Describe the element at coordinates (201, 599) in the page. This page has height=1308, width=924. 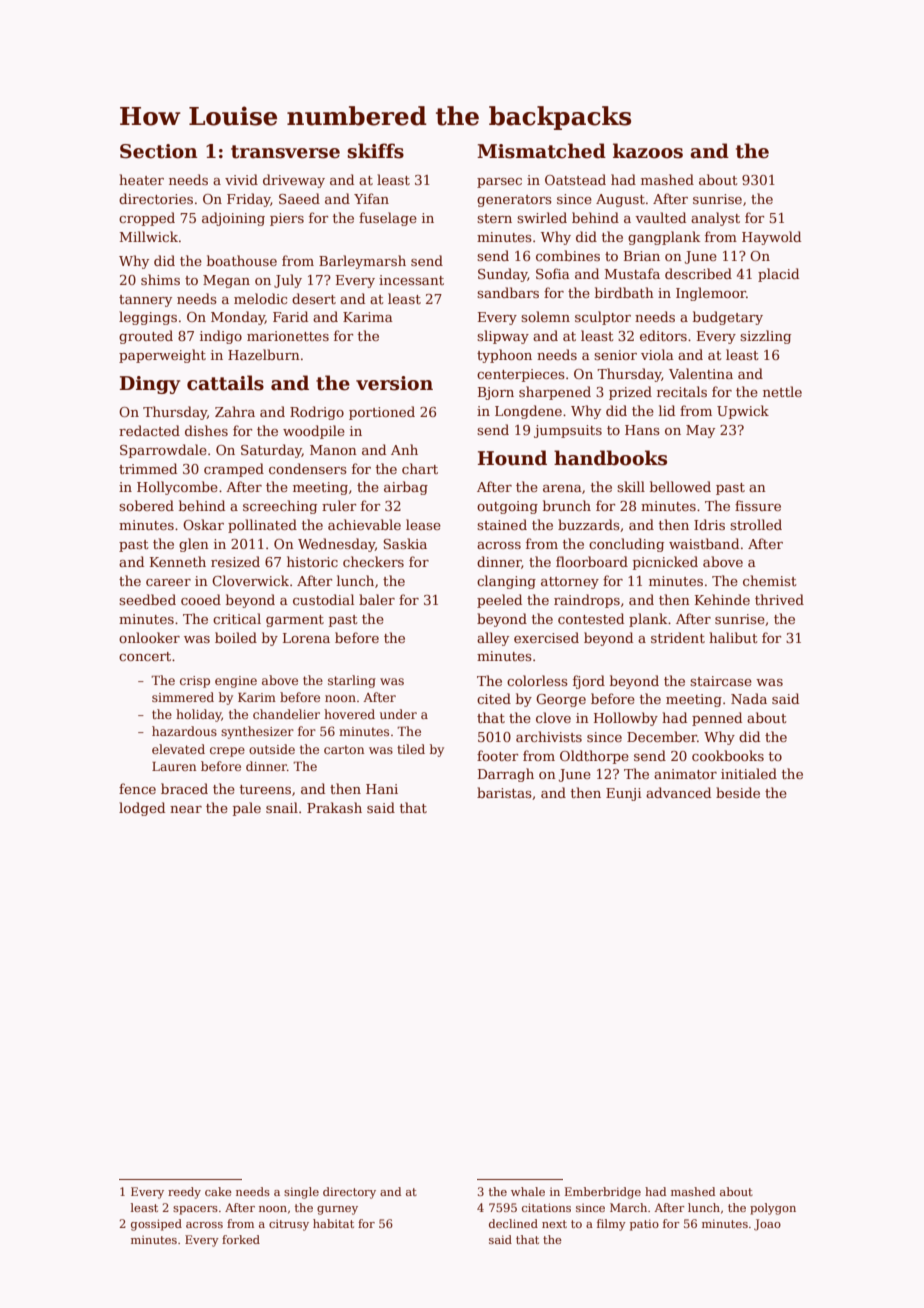
I see `cooed` at that location.
